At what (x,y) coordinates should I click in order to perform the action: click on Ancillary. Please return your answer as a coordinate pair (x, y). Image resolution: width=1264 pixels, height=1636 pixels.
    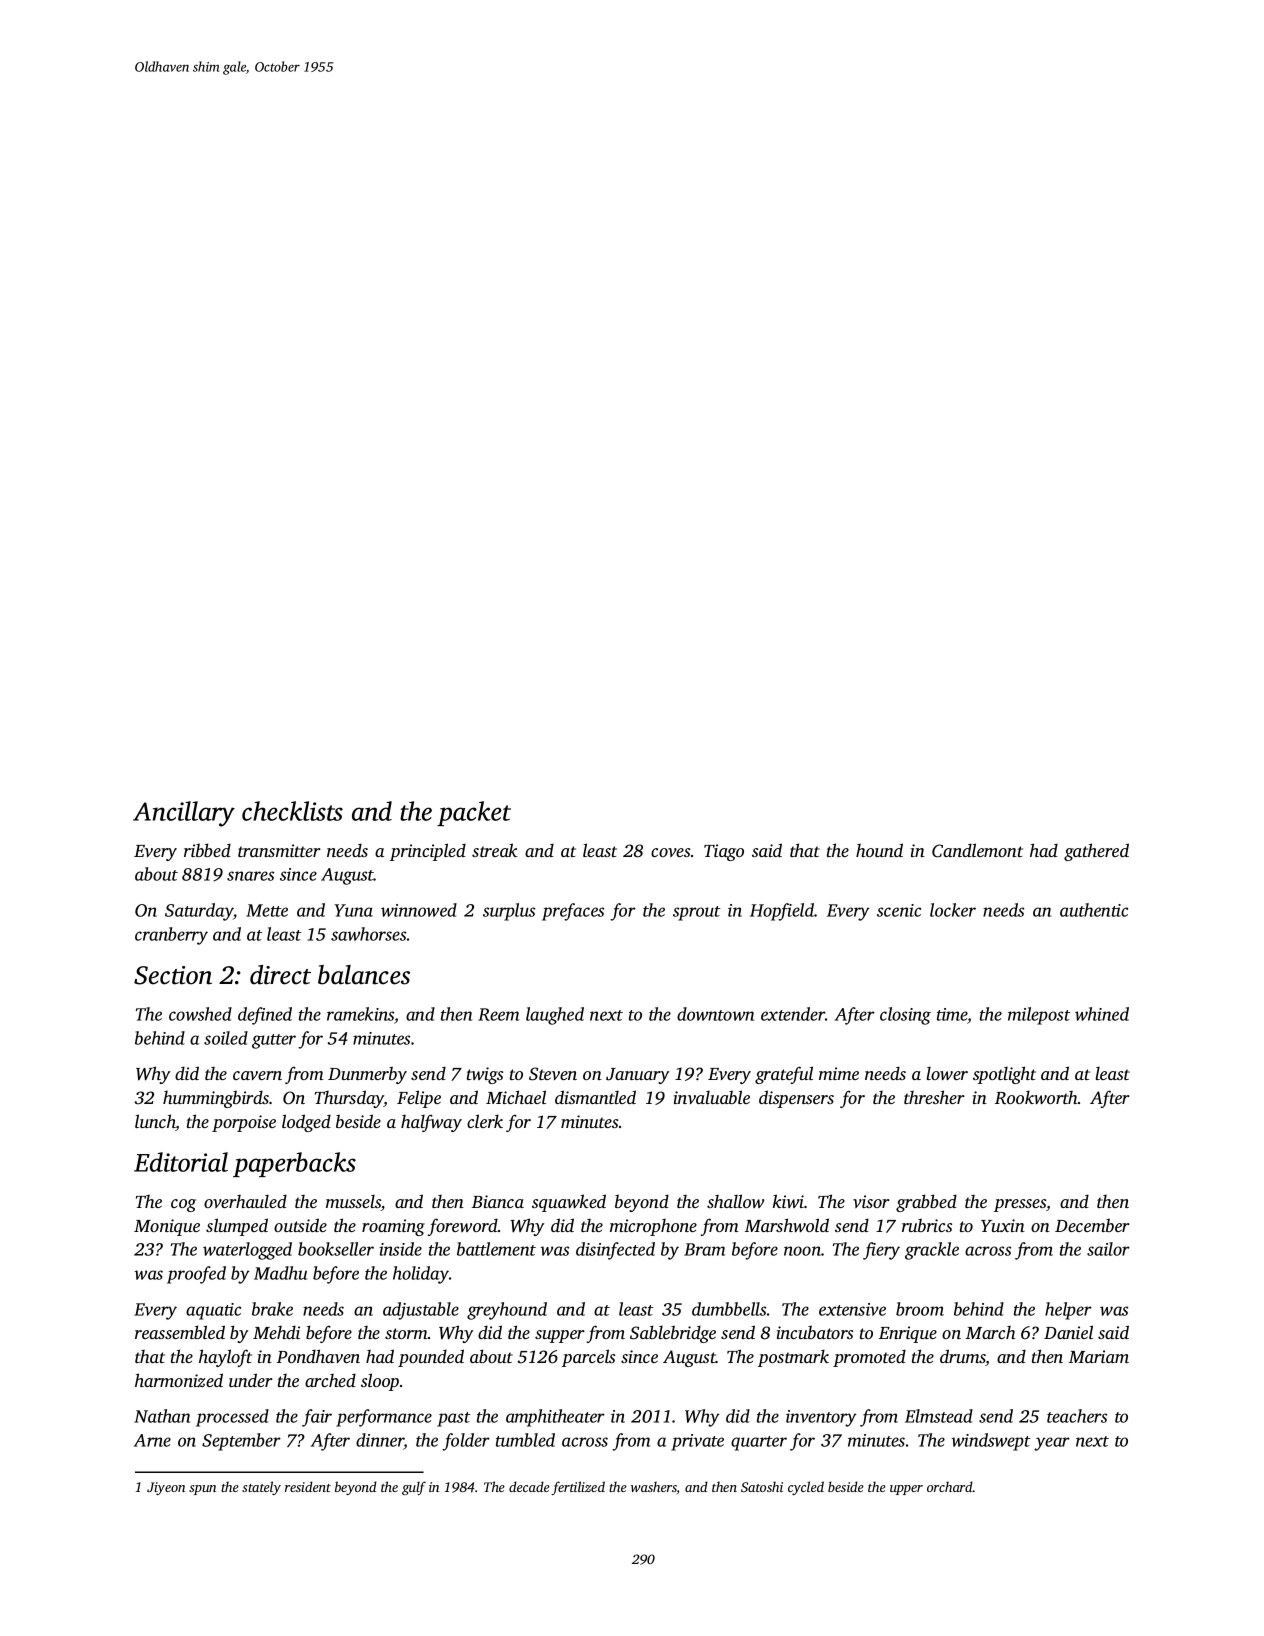
    Looking at the image, I should click on (184, 814).
